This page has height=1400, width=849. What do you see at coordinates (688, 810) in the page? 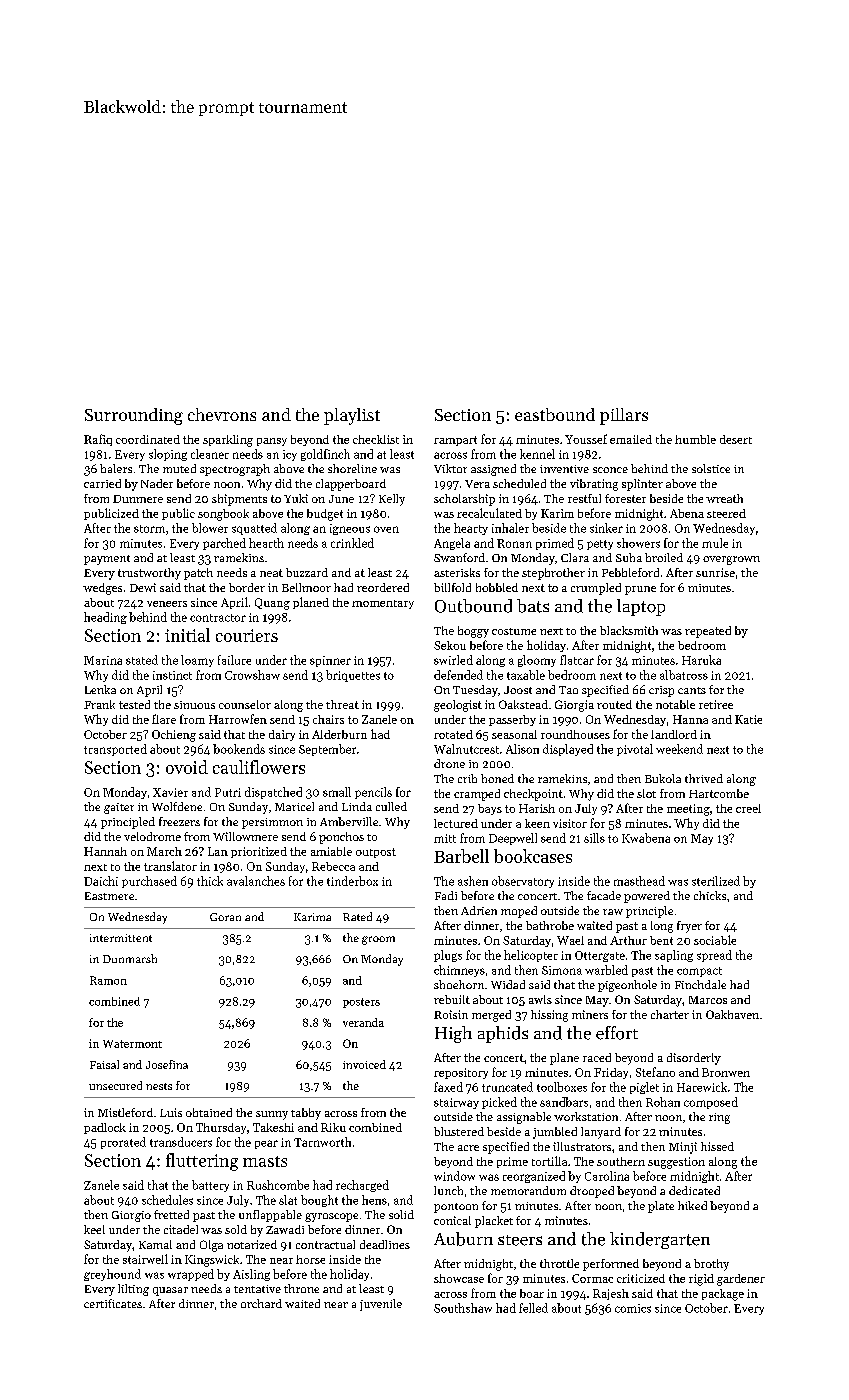
I see `meeting` at bounding box center [688, 810].
